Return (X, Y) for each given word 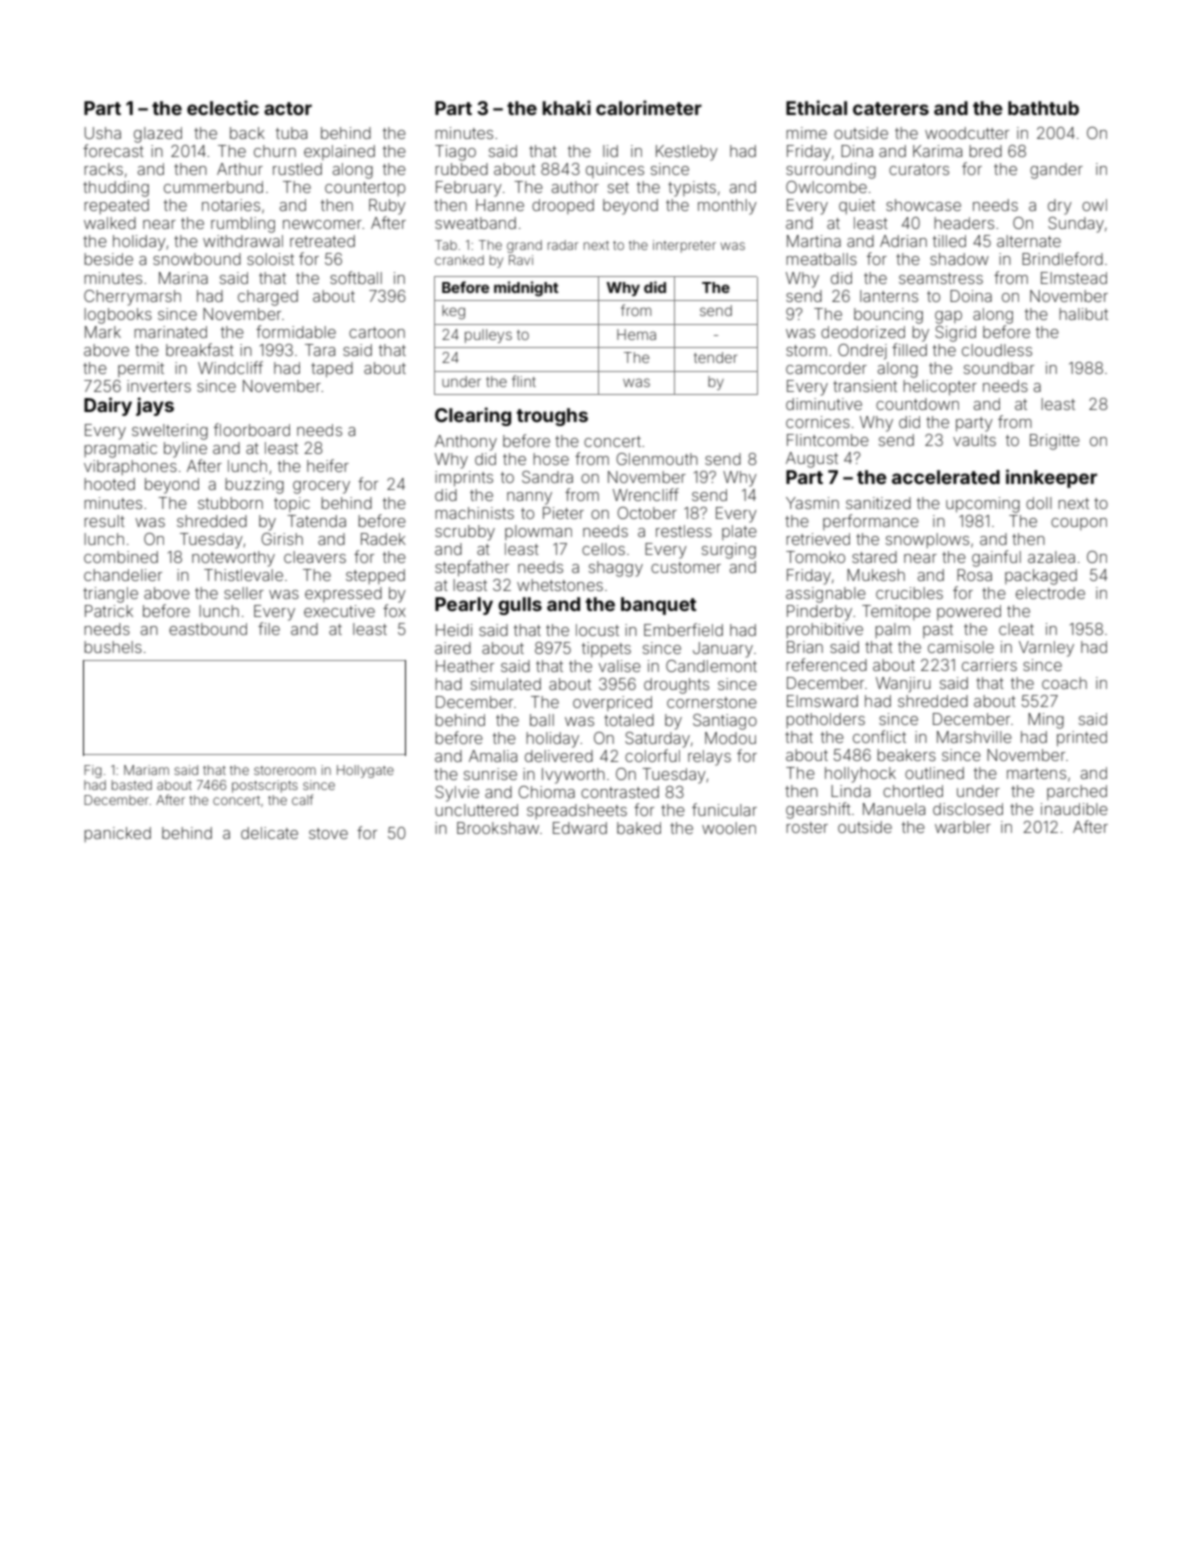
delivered (559, 756)
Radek (383, 539)
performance (871, 522)
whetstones (560, 585)
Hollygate (365, 771)
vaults (974, 440)
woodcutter (967, 133)
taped (332, 369)
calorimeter (649, 107)
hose (551, 459)
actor (288, 108)
